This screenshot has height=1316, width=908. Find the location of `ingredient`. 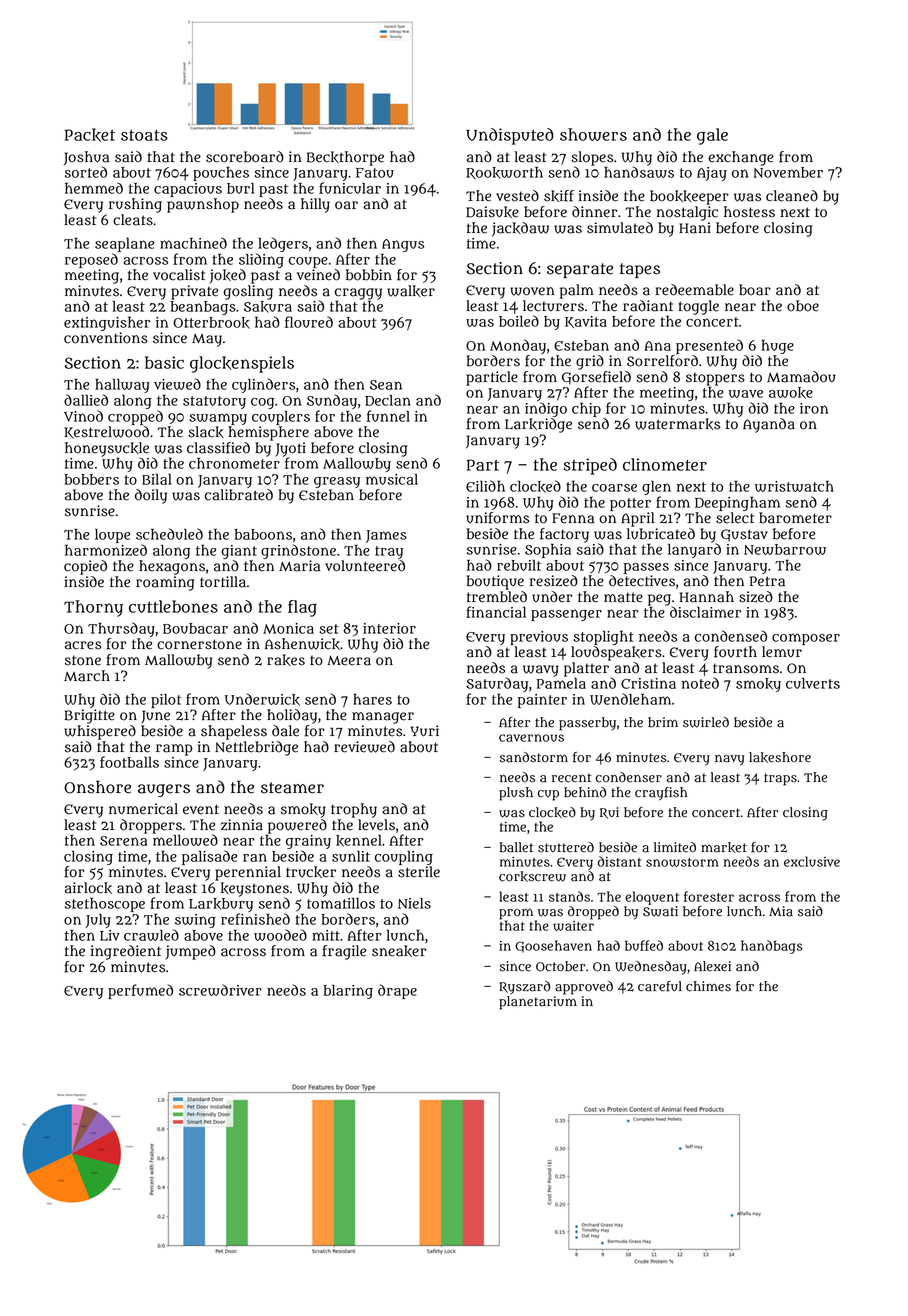

ingredient is located at coordinates (126, 952).
